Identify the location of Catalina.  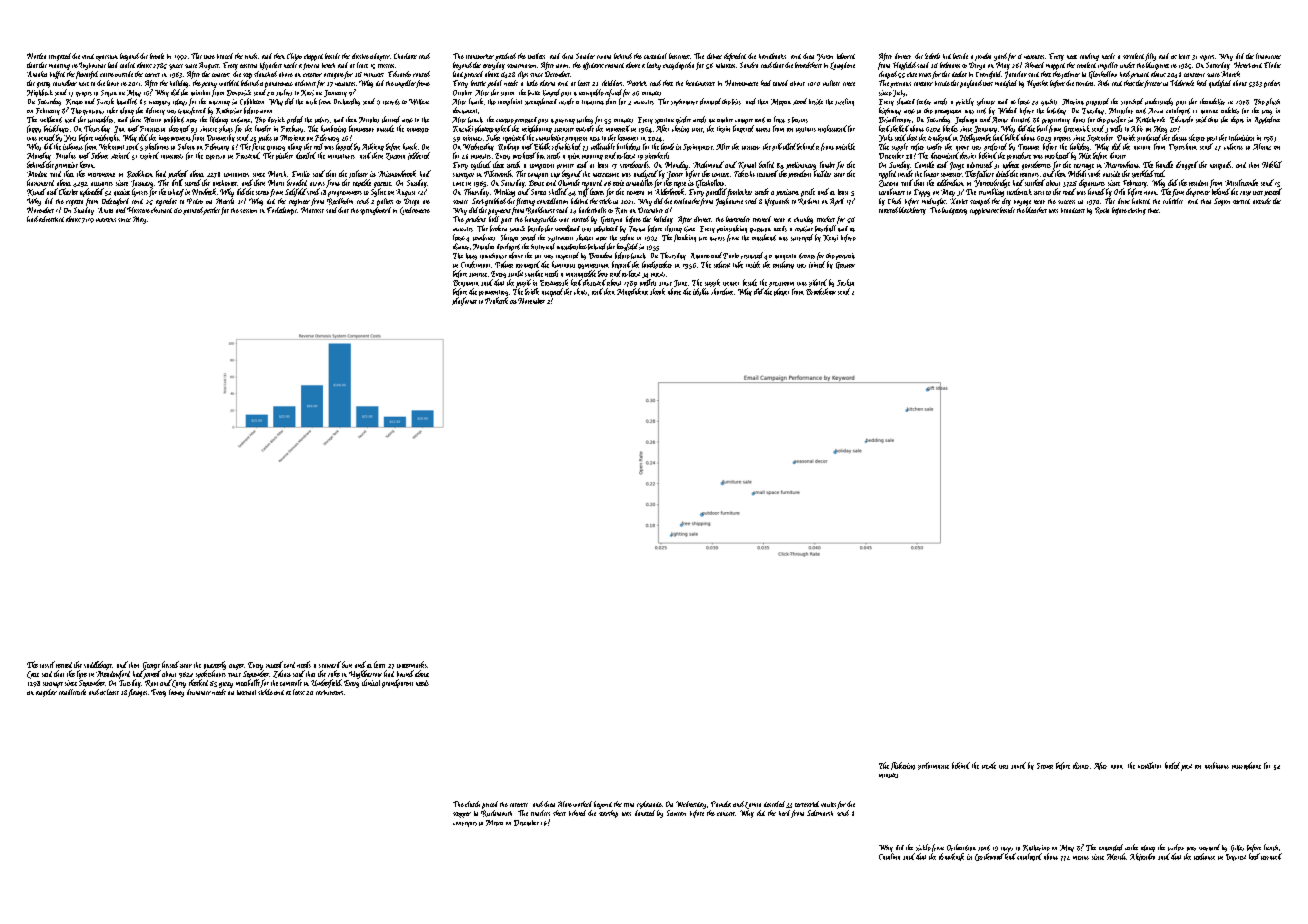
(889, 856).
